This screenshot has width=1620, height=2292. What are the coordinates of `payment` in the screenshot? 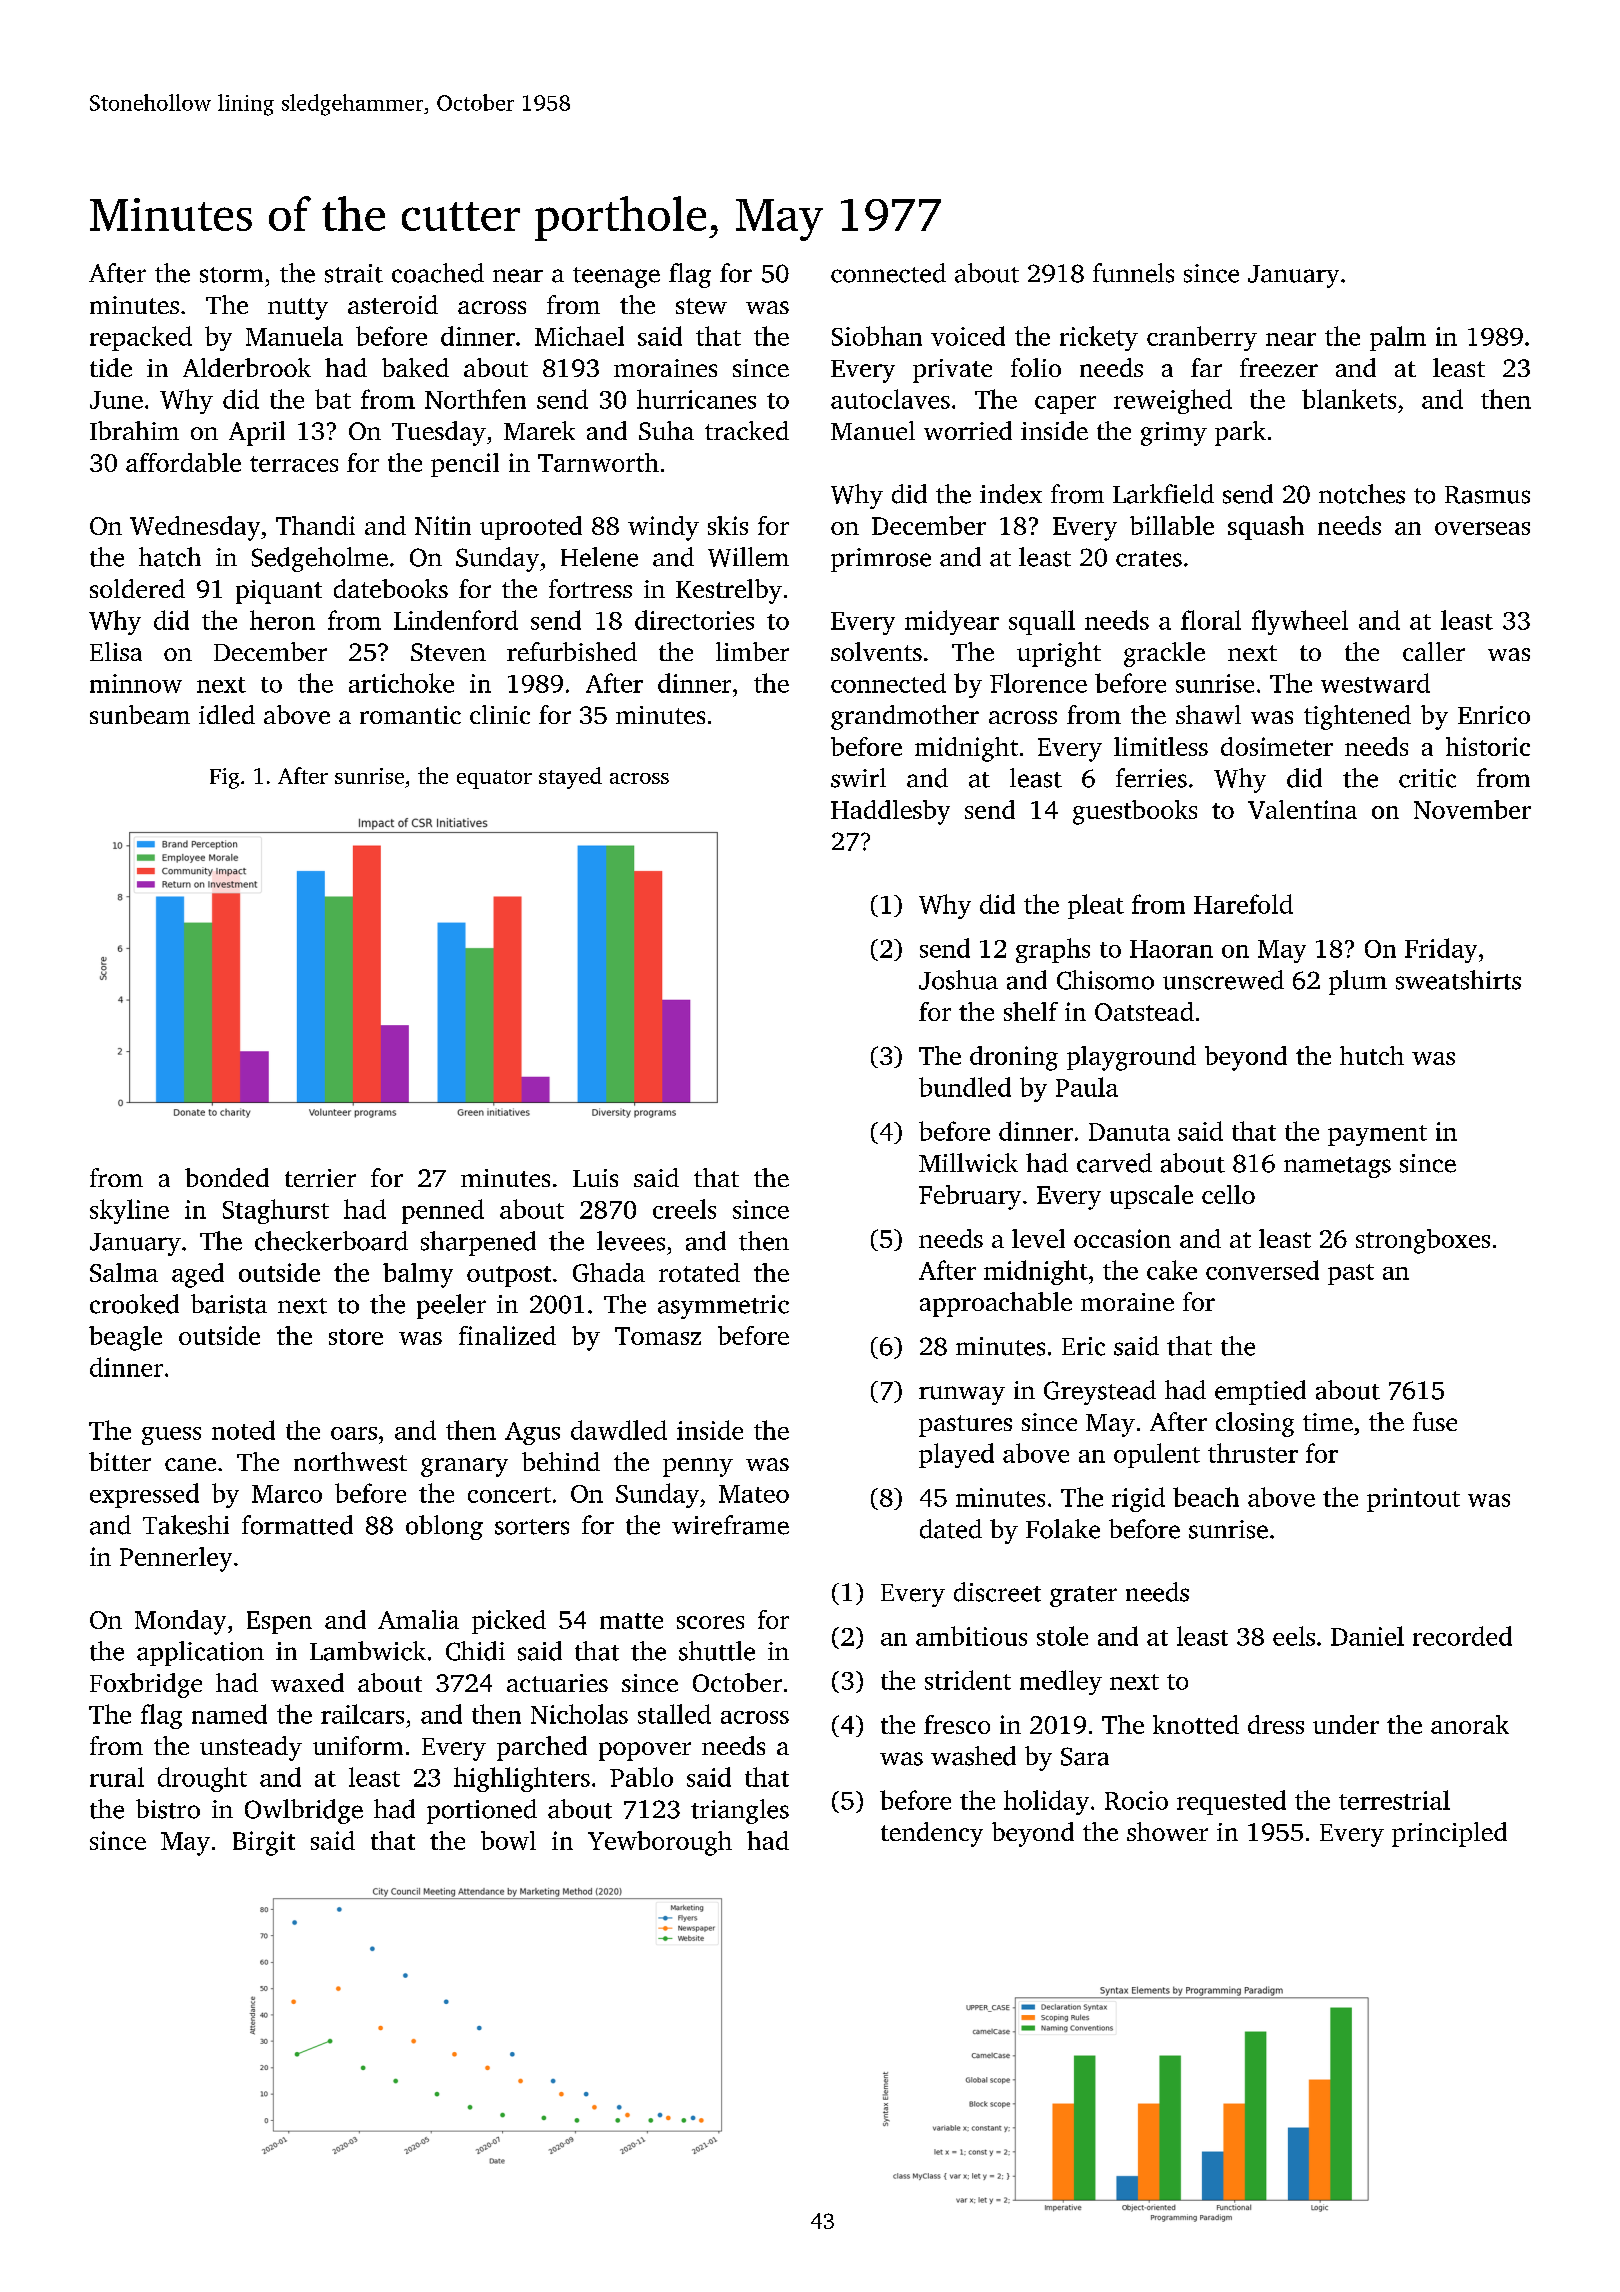 It's located at (1377, 1135).
